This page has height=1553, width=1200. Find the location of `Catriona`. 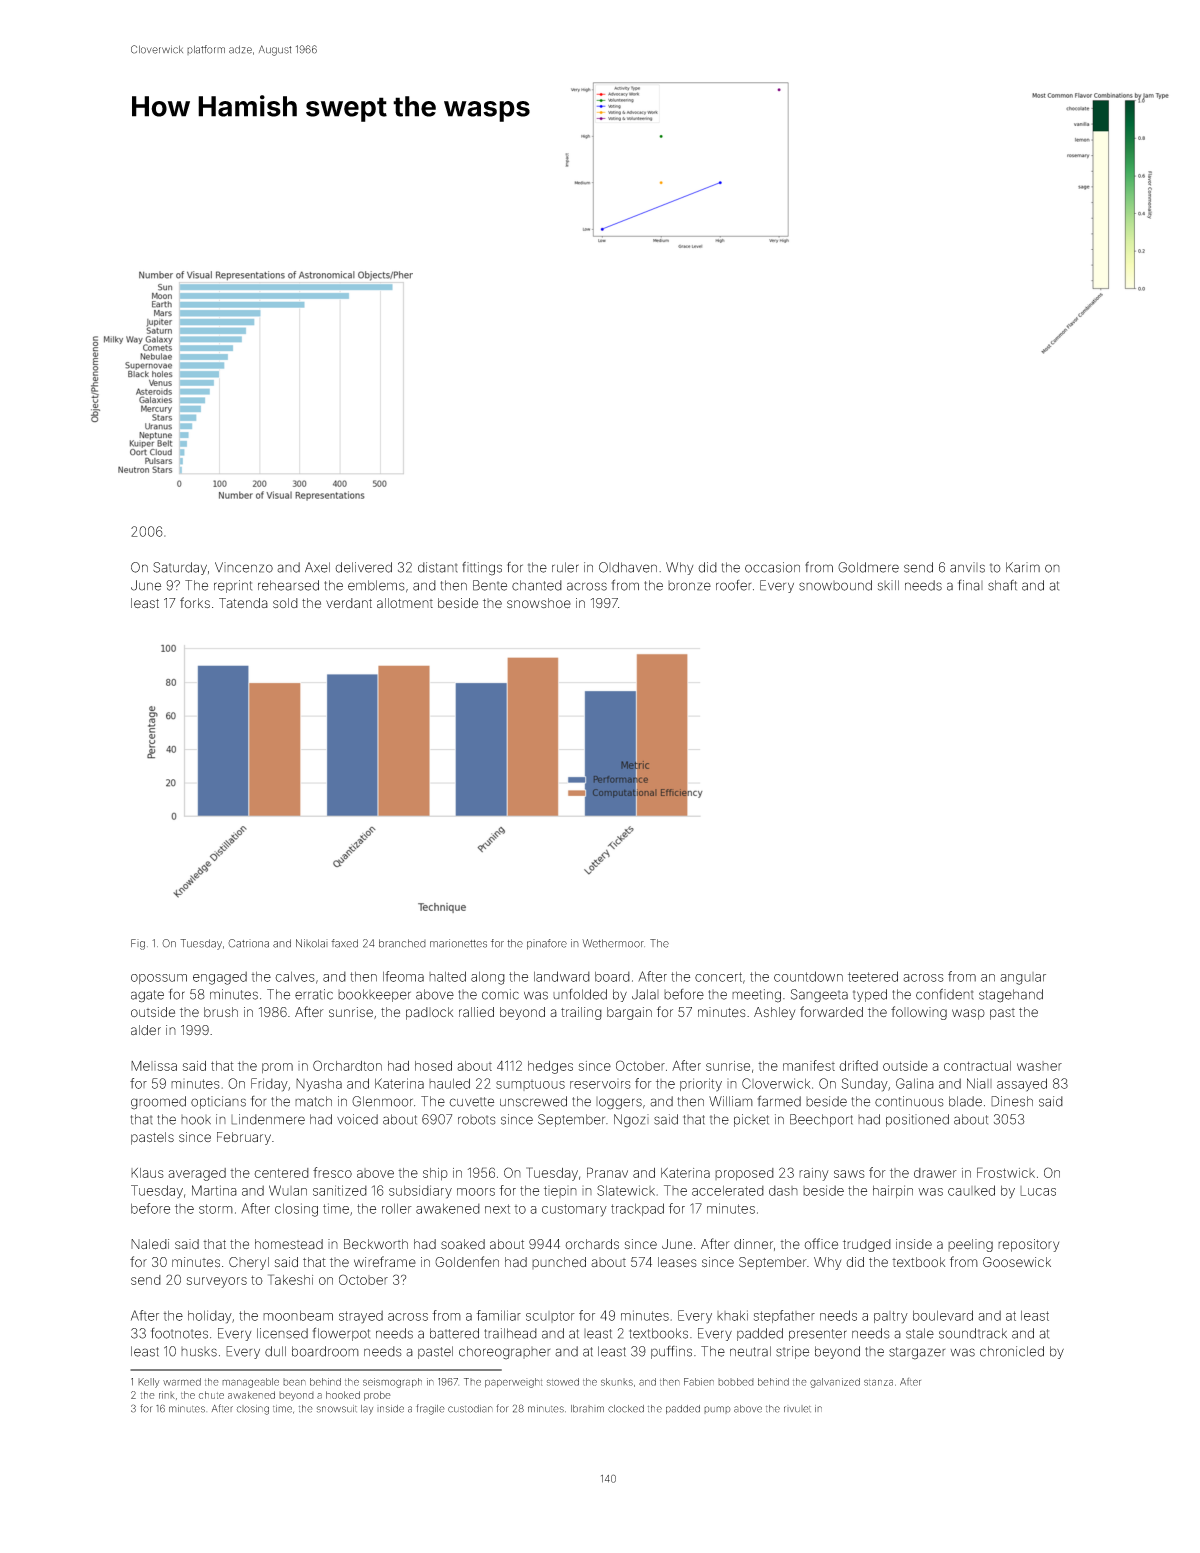

Catriona is located at coordinates (248, 943).
